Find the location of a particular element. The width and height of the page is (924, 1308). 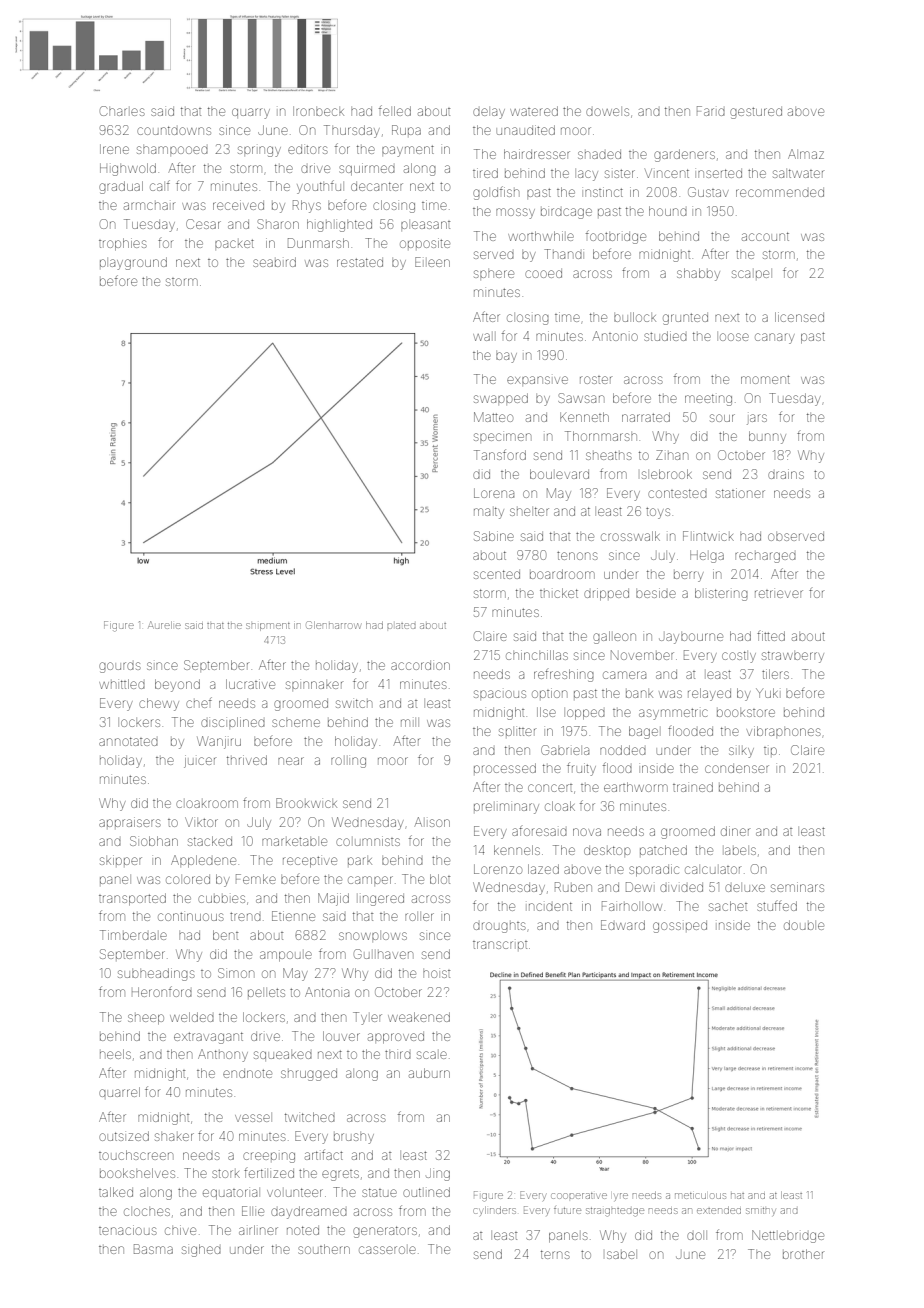

bookshelves is located at coordinates (137, 1173).
